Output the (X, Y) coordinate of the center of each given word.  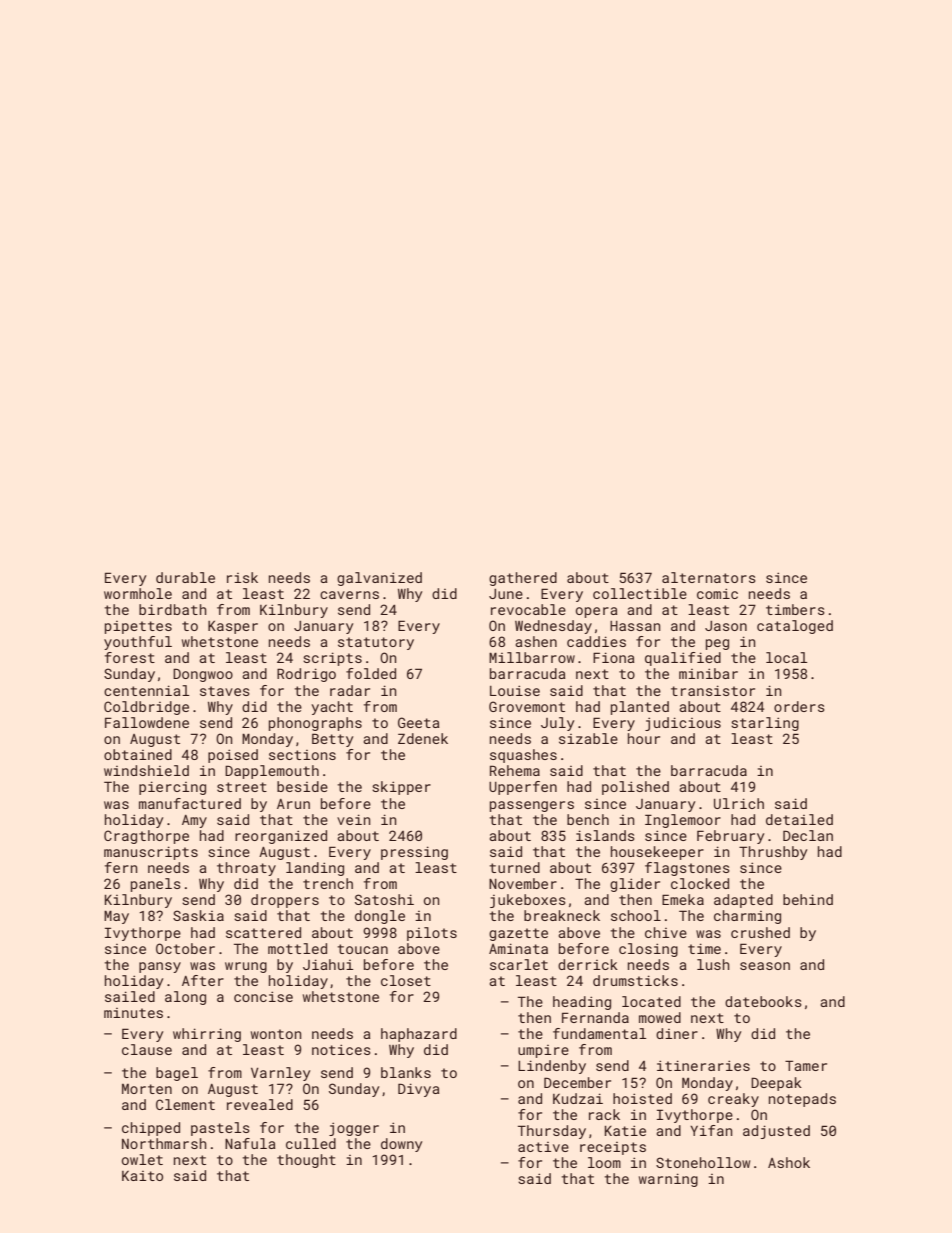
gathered (523, 579)
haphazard (419, 1035)
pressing (414, 853)
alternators (709, 577)
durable (185, 577)
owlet (142, 1159)
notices (341, 1049)
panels (156, 885)
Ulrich (739, 803)
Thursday (552, 1132)
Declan (808, 835)
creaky (733, 1100)
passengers (532, 806)
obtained (138, 754)
